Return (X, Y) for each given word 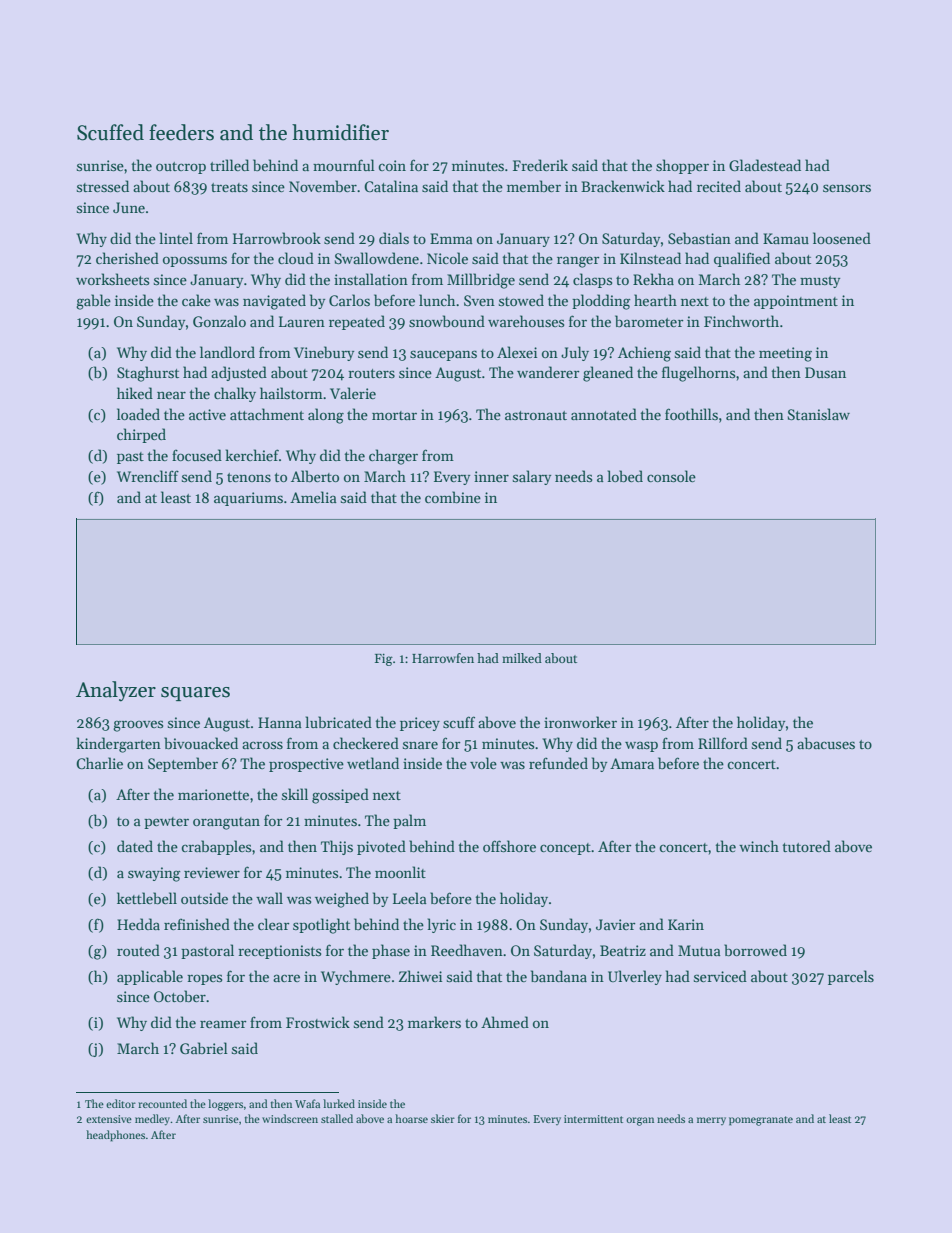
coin (392, 165)
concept (565, 849)
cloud (296, 258)
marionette (213, 794)
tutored (806, 846)
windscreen (290, 1118)
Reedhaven (467, 950)
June (129, 207)
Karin (686, 924)
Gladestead (765, 165)
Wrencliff (148, 476)
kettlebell (147, 898)
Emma (451, 238)
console (671, 476)
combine (453, 497)
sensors (847, 188)
